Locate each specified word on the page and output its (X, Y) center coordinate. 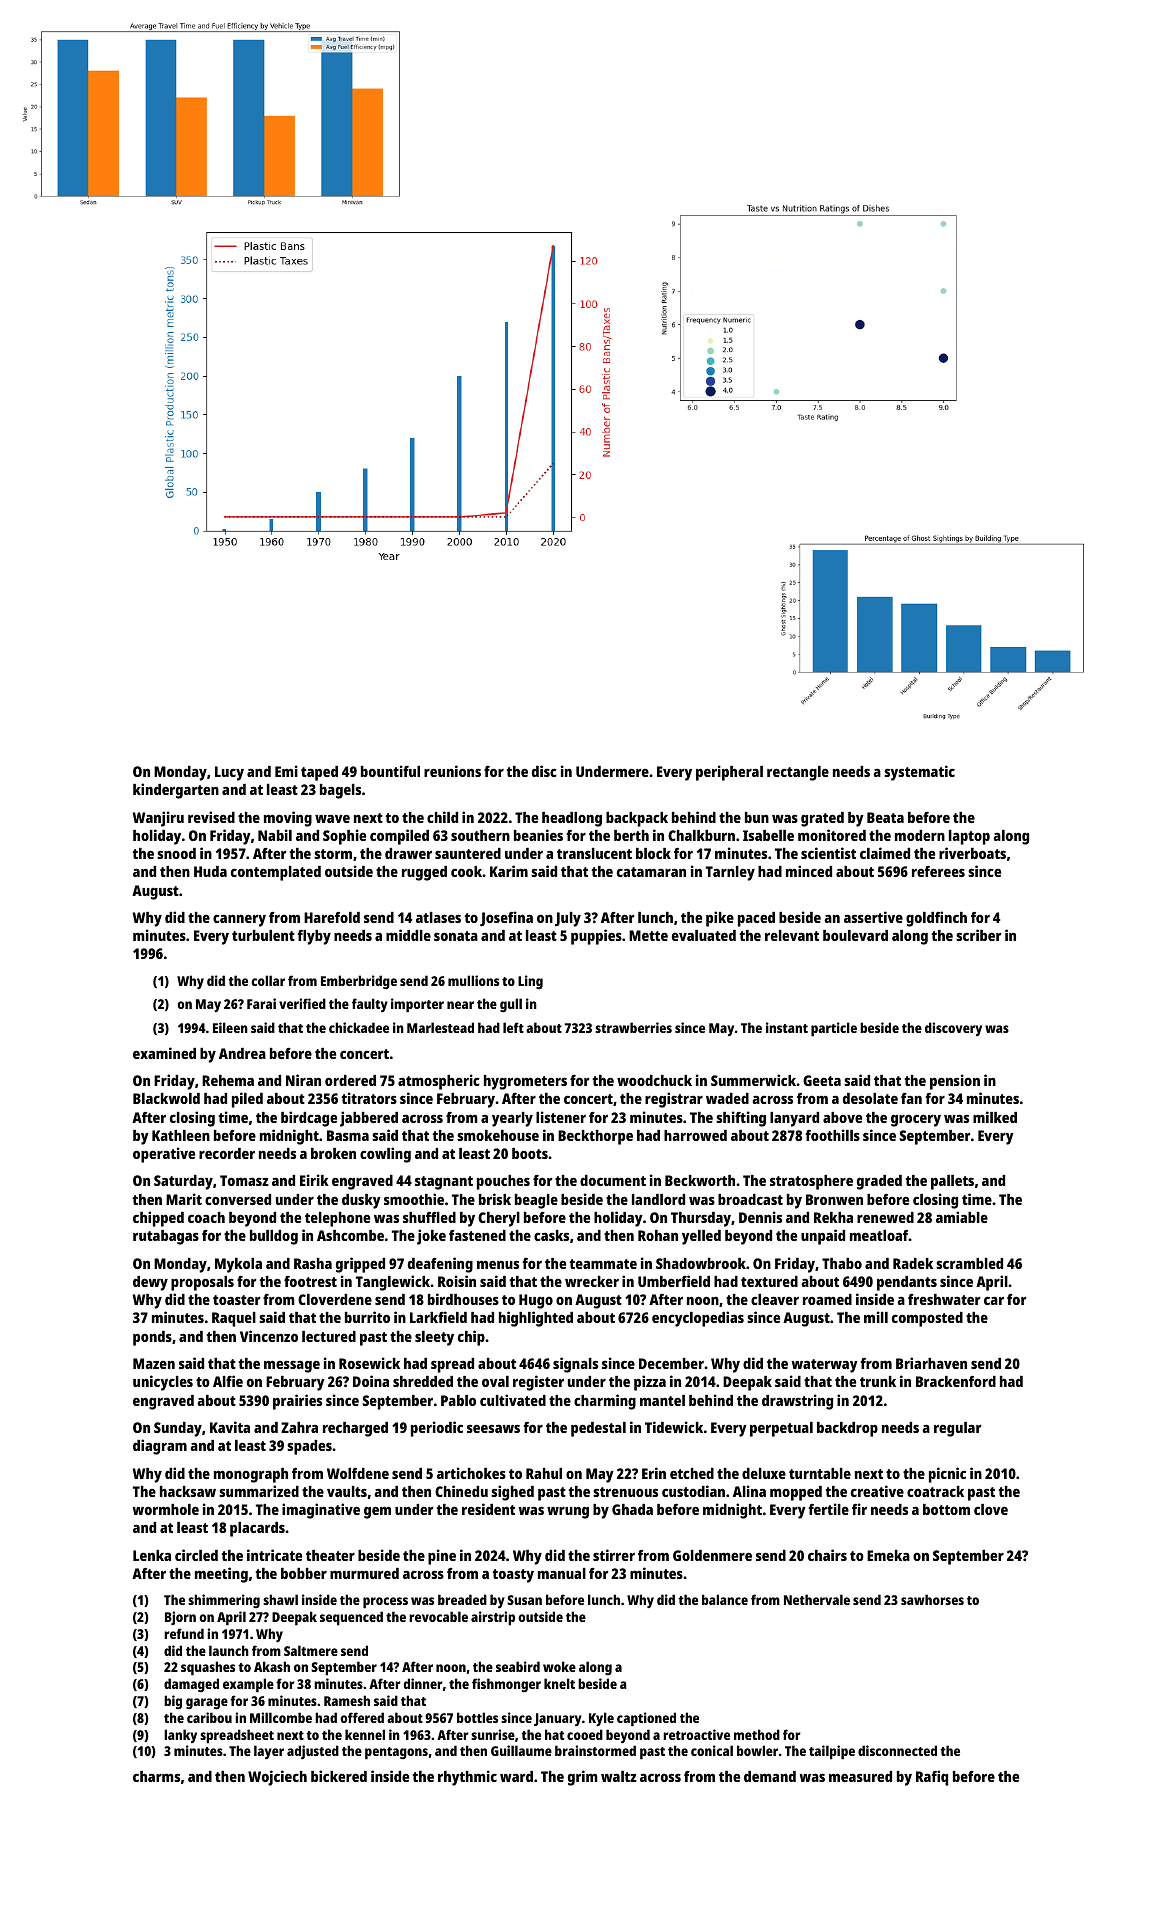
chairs (827, 1555)
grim (583, 1778)
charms (156, 1776)
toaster (236, 1300)
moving (288, 819)
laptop (969, 837)
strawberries (633, 1027)
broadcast (750, 1199)
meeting (221, 1575)
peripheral (729, 773)
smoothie (414, 1199)
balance (725, 1599)
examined (164, 1053)
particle (834, 1029)
